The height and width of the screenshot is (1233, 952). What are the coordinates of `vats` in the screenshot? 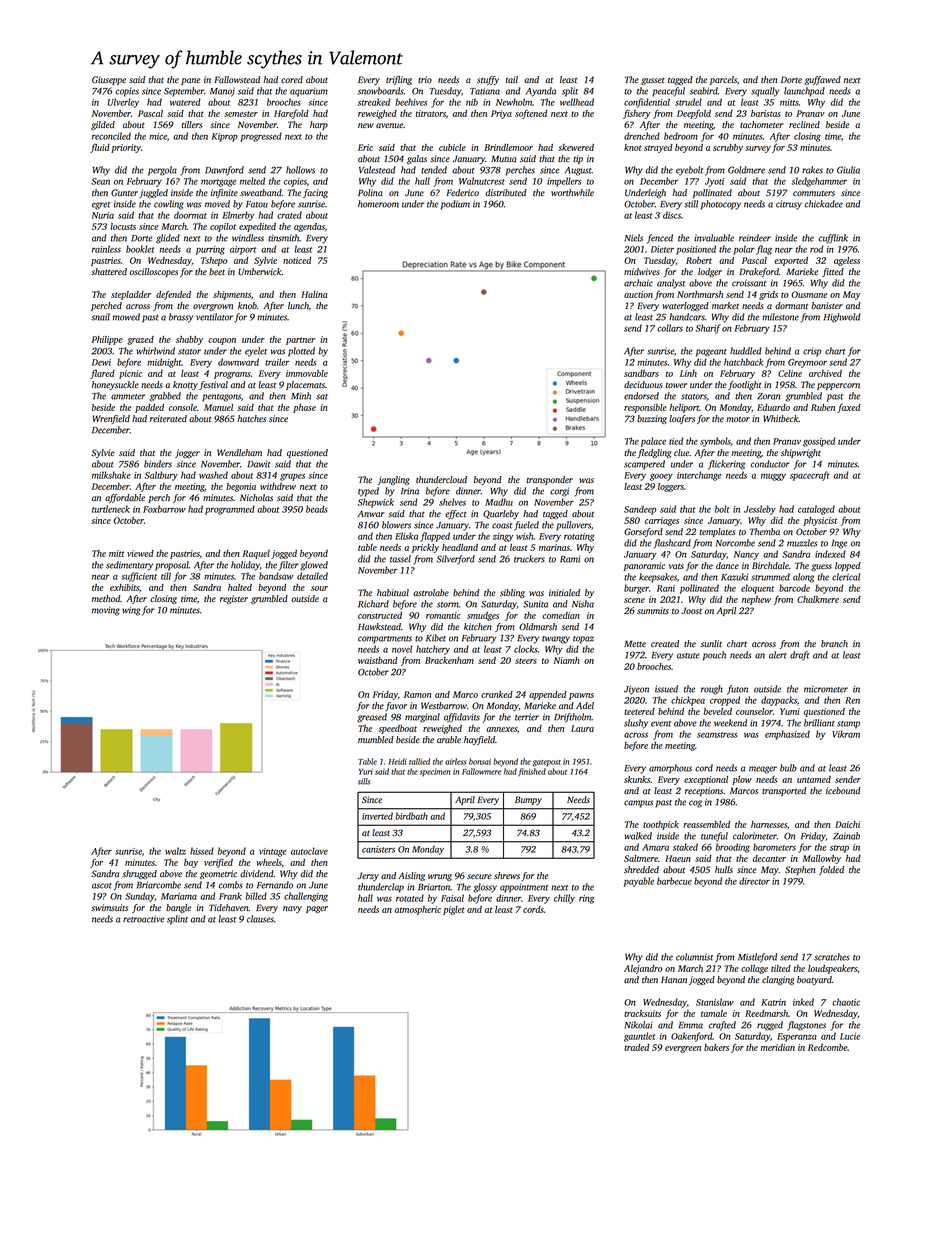 It's located at (676, 566).
